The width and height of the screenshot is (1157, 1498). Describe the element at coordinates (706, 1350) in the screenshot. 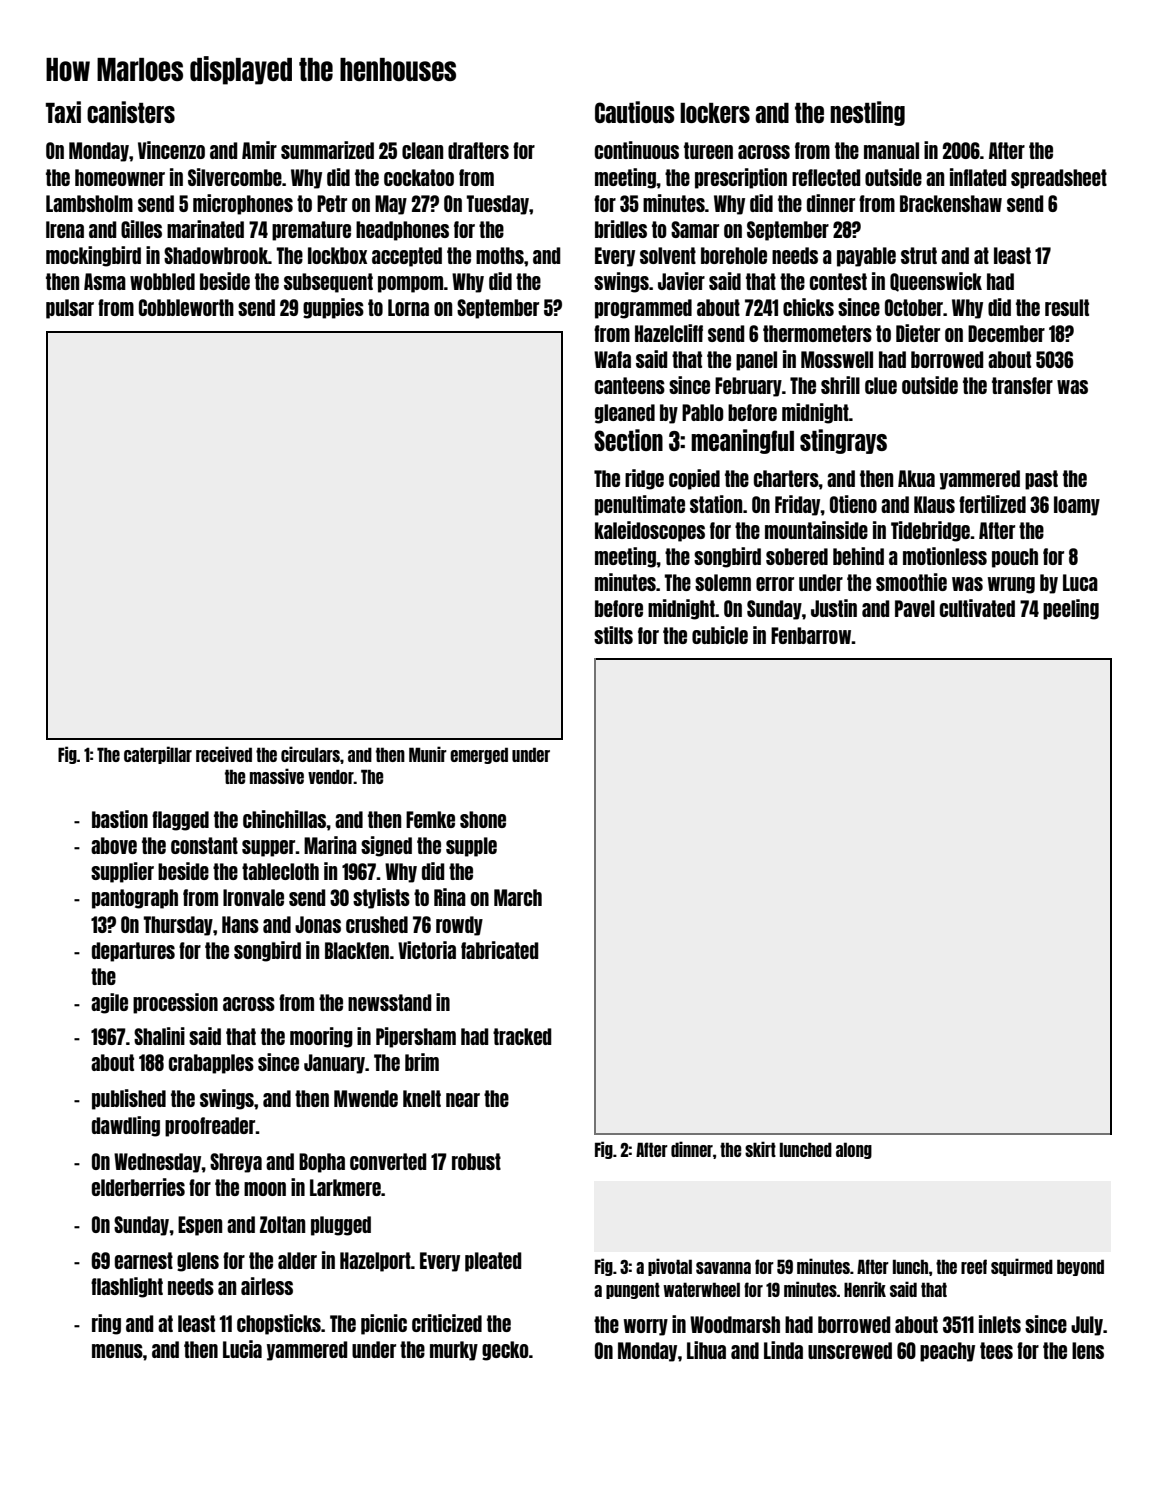

I see `Lihua` at that location.
